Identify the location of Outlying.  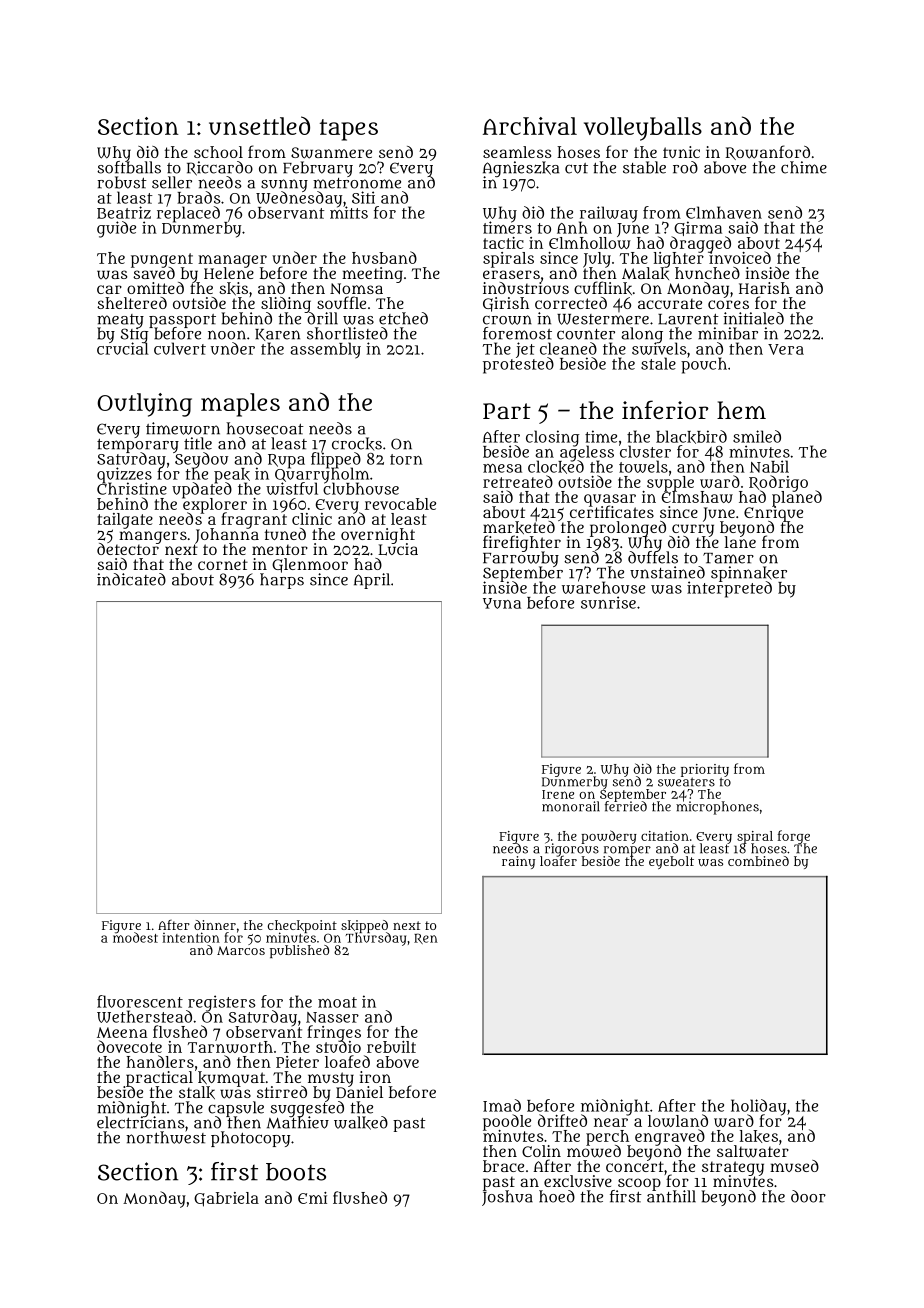
(144, 405).
